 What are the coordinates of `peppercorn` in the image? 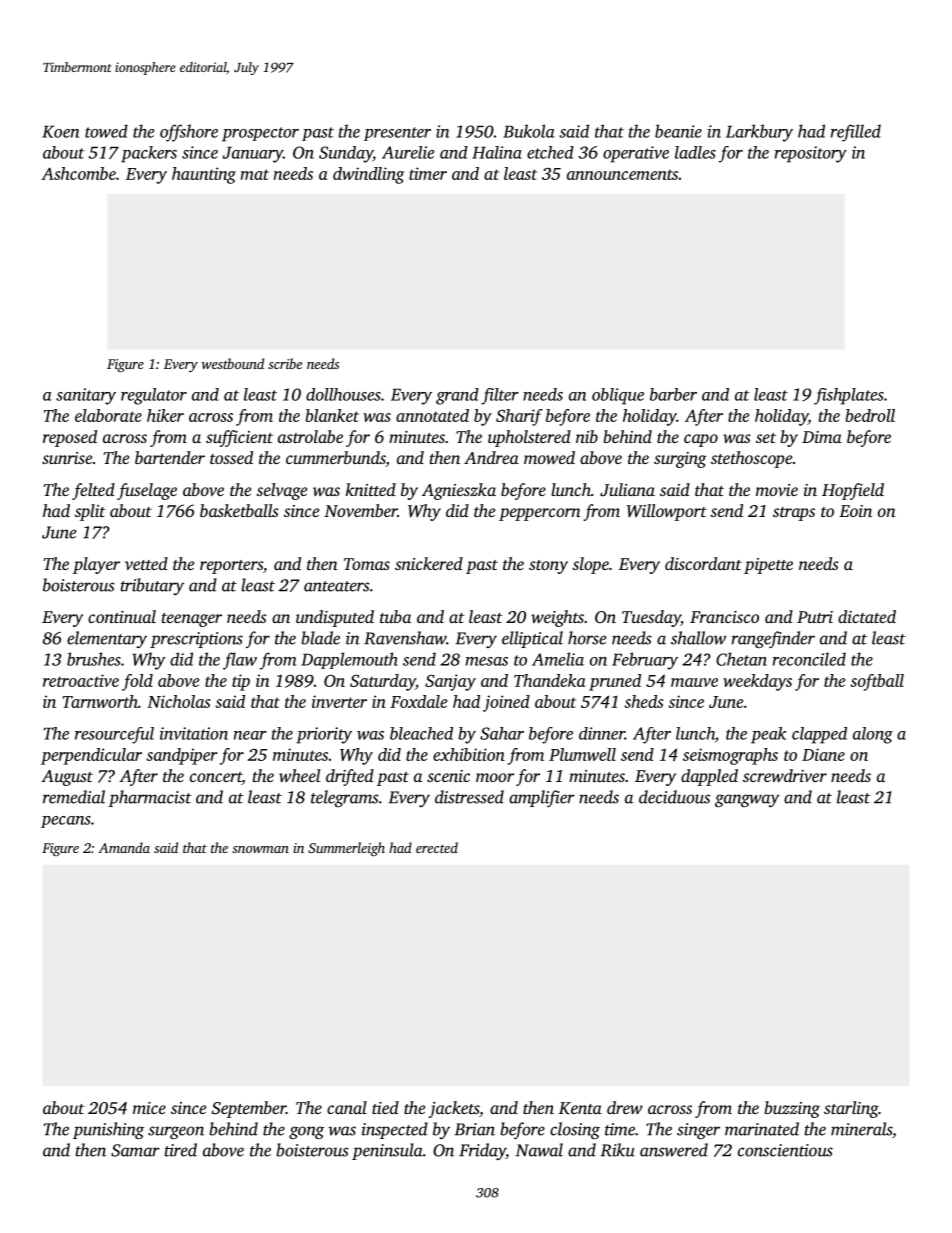 It's located at (540, 514).
